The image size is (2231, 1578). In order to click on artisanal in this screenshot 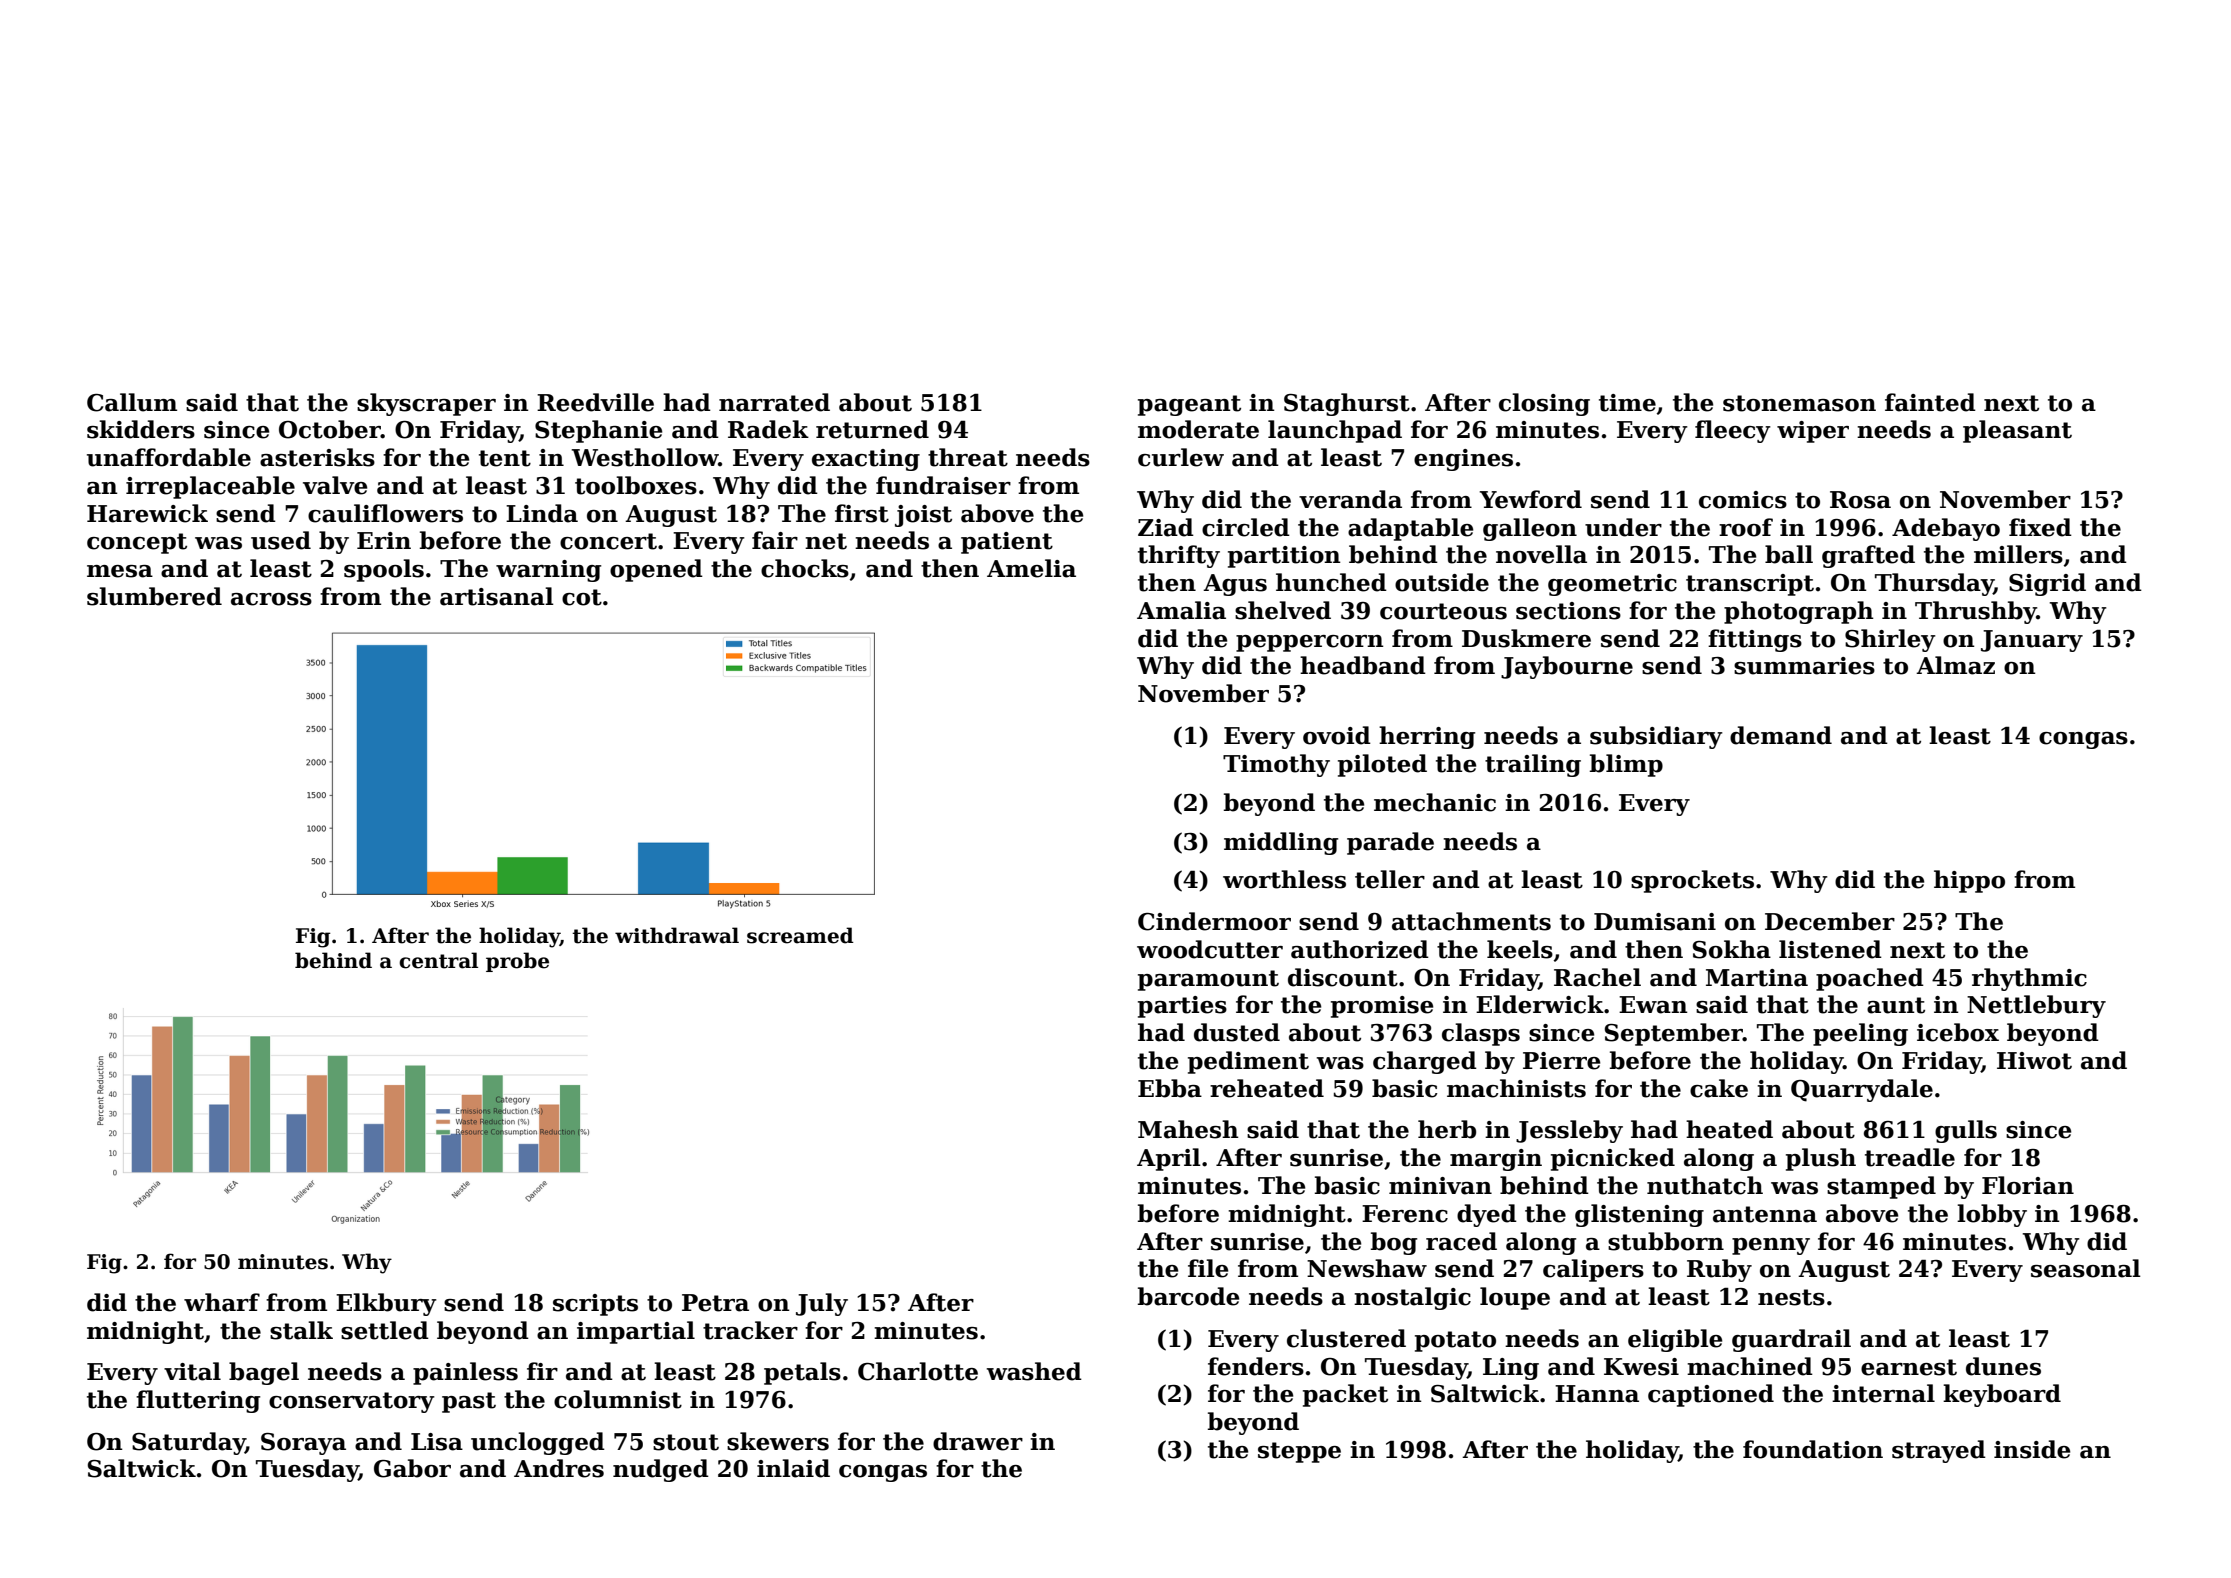, I will do `click(497, 596)`.
